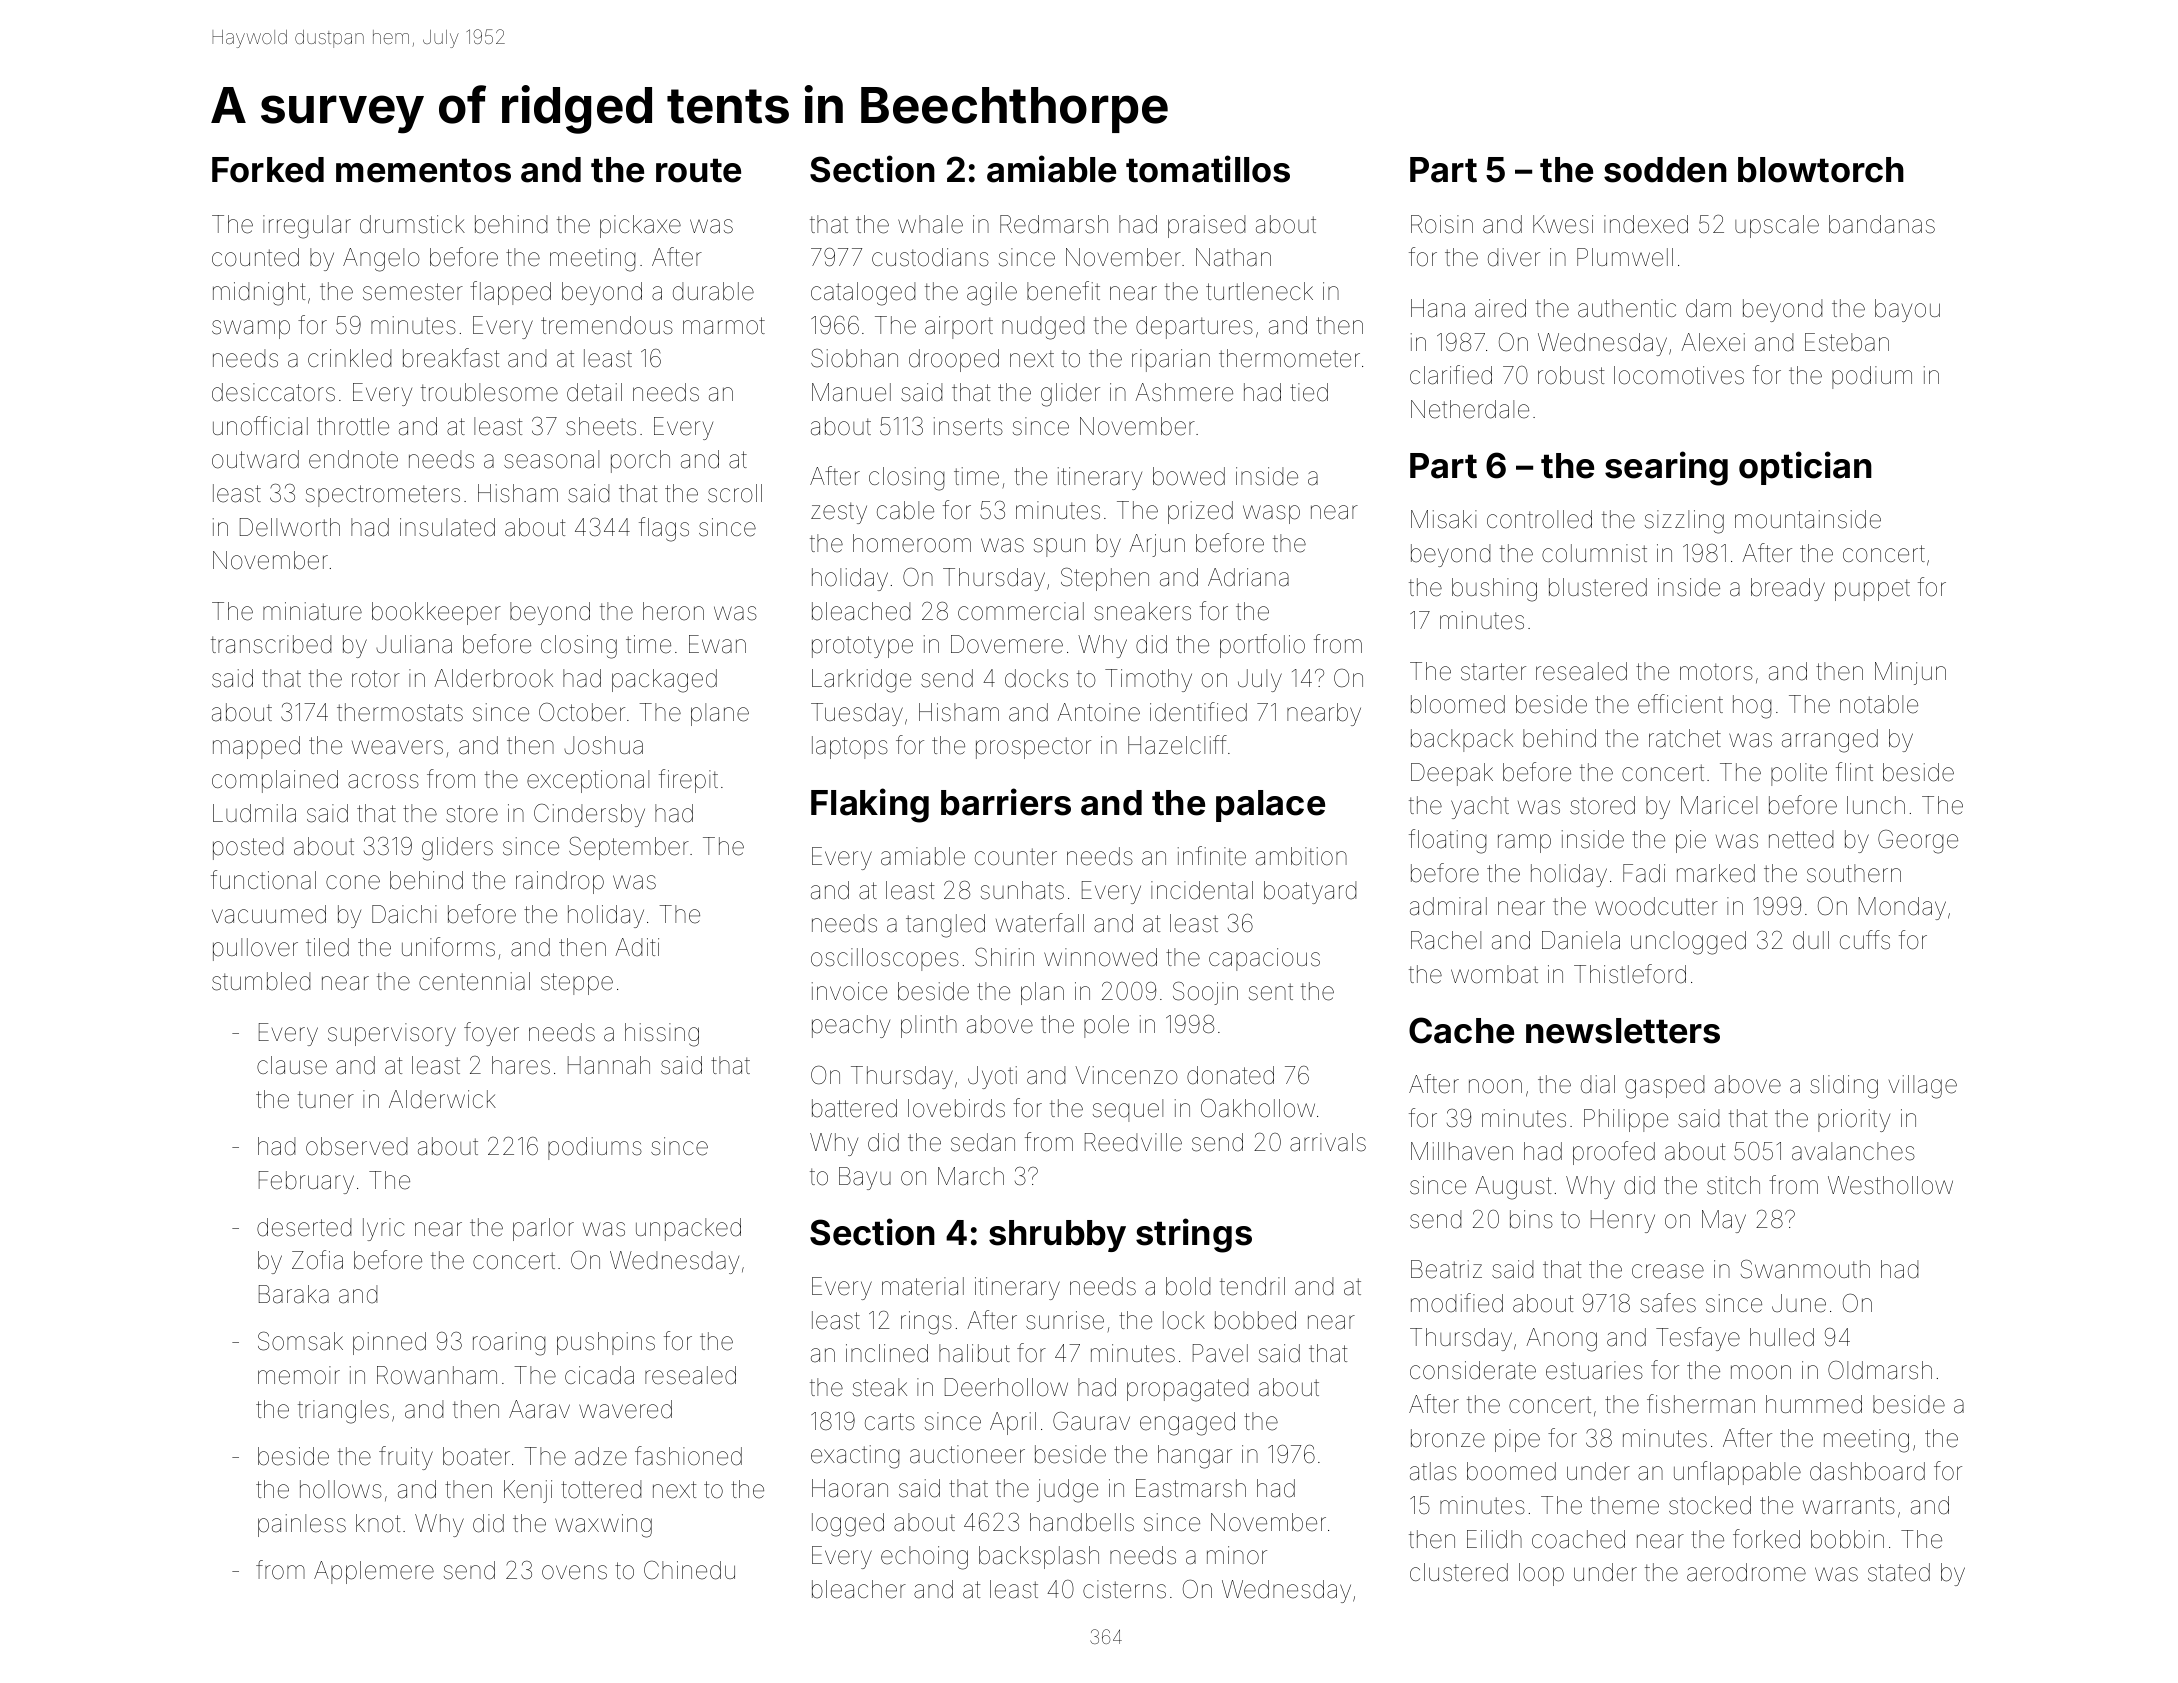 The image size is (2178, 1683). I want to click on Chinedu, so click(689, 1570).
